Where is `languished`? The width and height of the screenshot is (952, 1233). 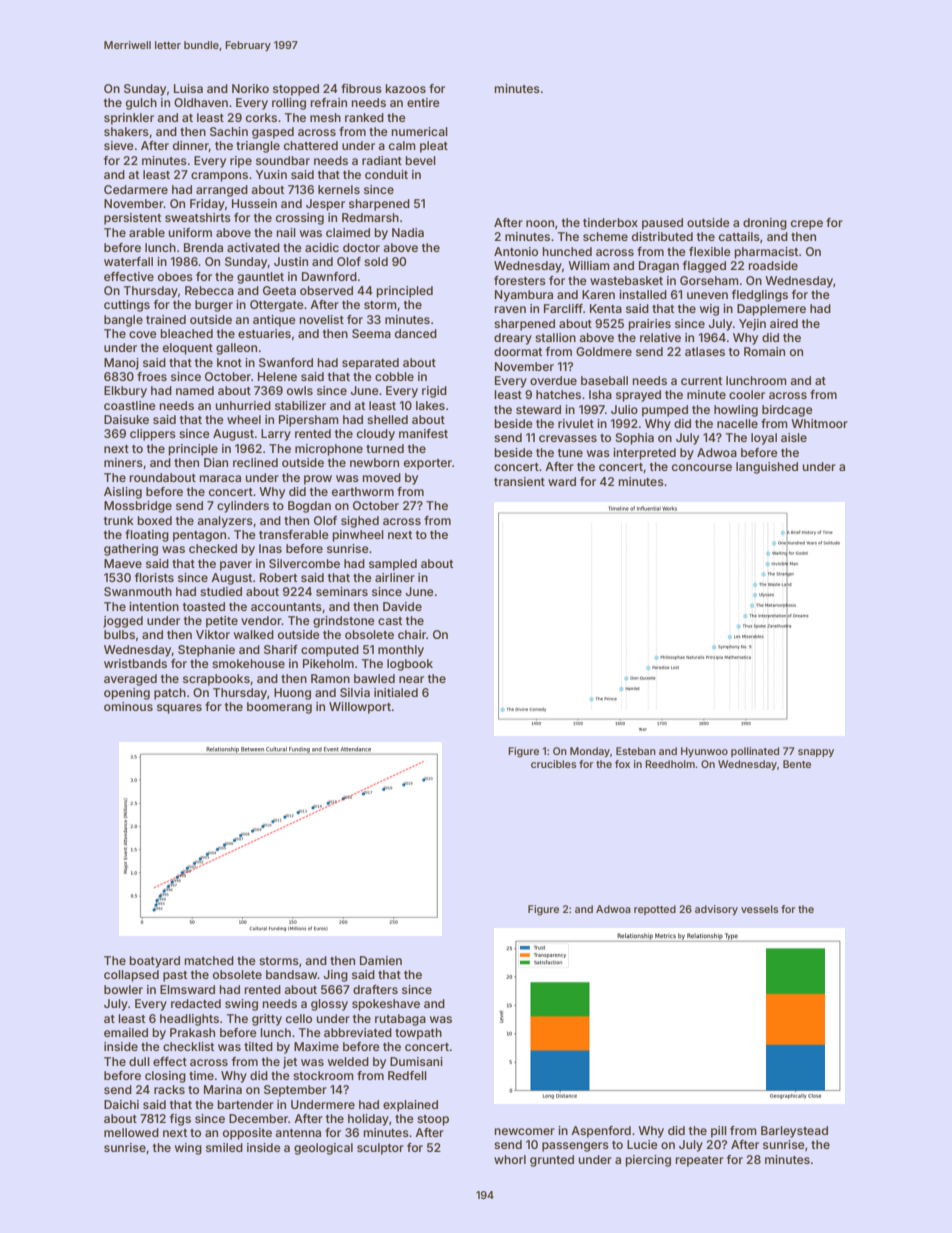
languished is located at coordinates (767, 468).
